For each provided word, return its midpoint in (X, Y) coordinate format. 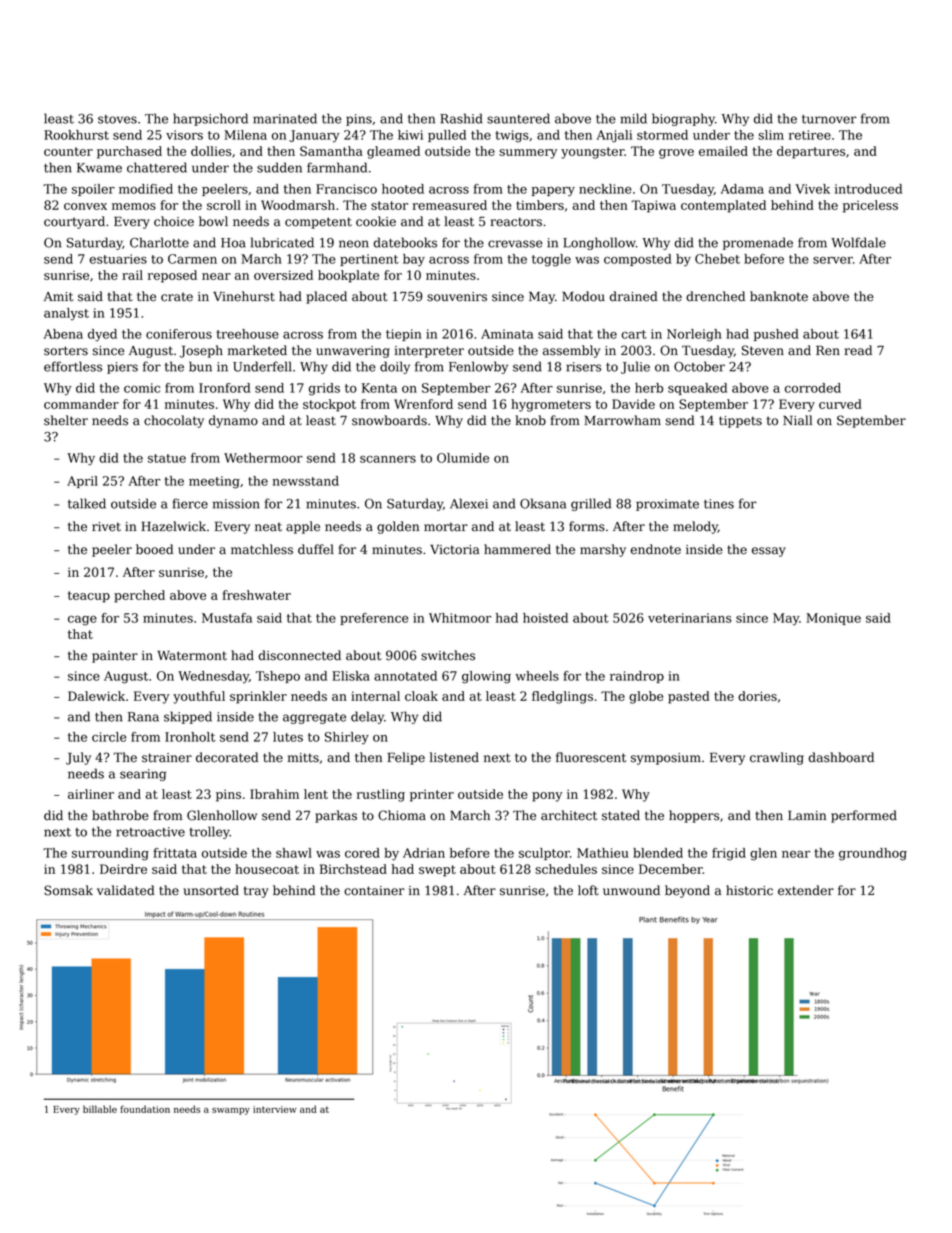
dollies (211, 151)
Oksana (543, 503)
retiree (810, 135)
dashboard (841, 757)
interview (275, 1109)
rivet (106, 527)
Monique (833, 619)
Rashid (461, 118)
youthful (199, 697)
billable (100, 1109)
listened (454, 757)
